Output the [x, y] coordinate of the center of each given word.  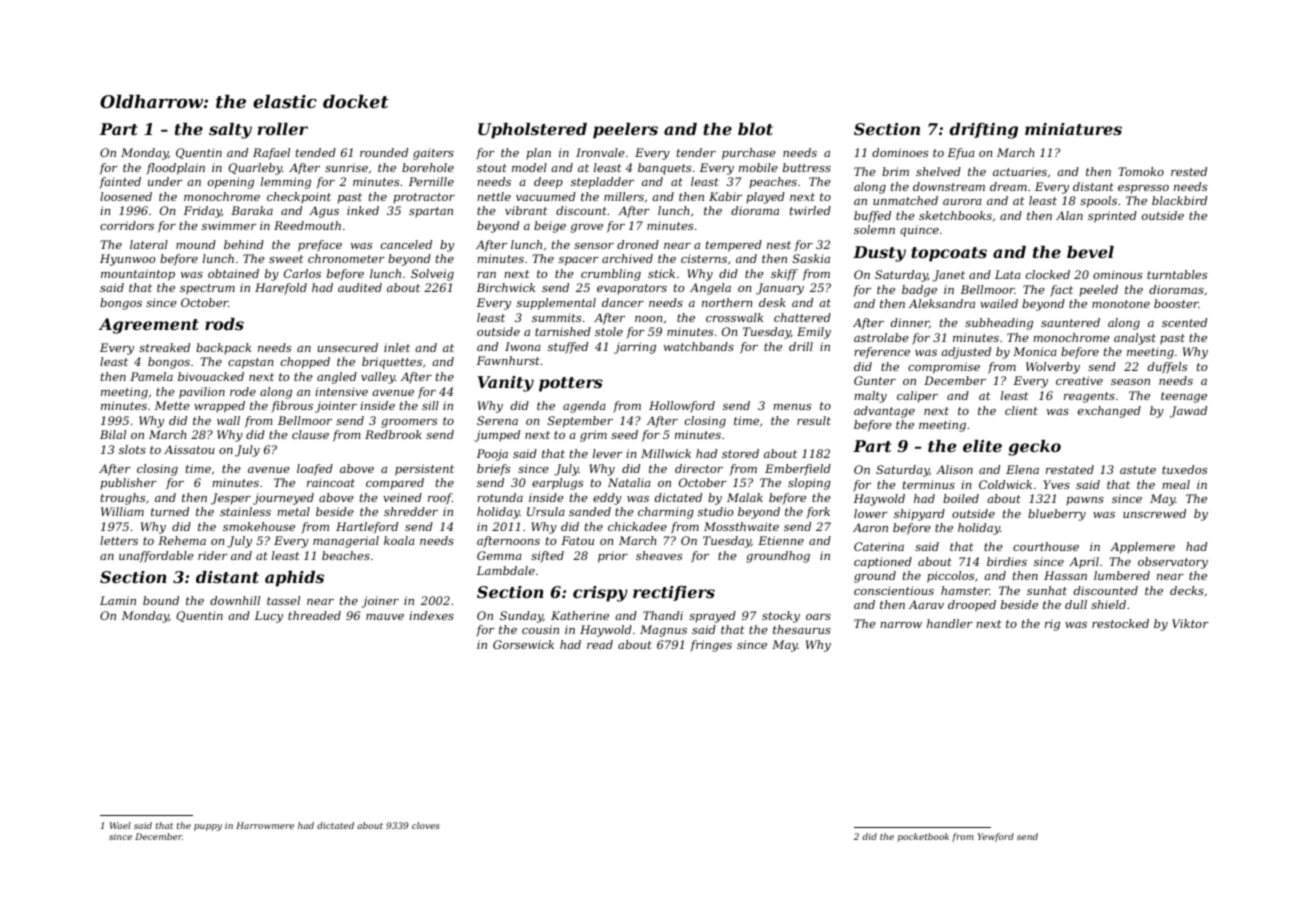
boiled [961, 498]
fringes [711, 646]
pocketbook [923, 837]
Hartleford [367, 527]
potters [571, 384]
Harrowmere [265, 825]
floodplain [175, 169]
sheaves [659, 555]
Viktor [1190, 623]
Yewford [996, 837]
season [1130, 382]
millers [624, 196]
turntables [1177, 274]
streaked [164, 347]
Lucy [269, 617]
